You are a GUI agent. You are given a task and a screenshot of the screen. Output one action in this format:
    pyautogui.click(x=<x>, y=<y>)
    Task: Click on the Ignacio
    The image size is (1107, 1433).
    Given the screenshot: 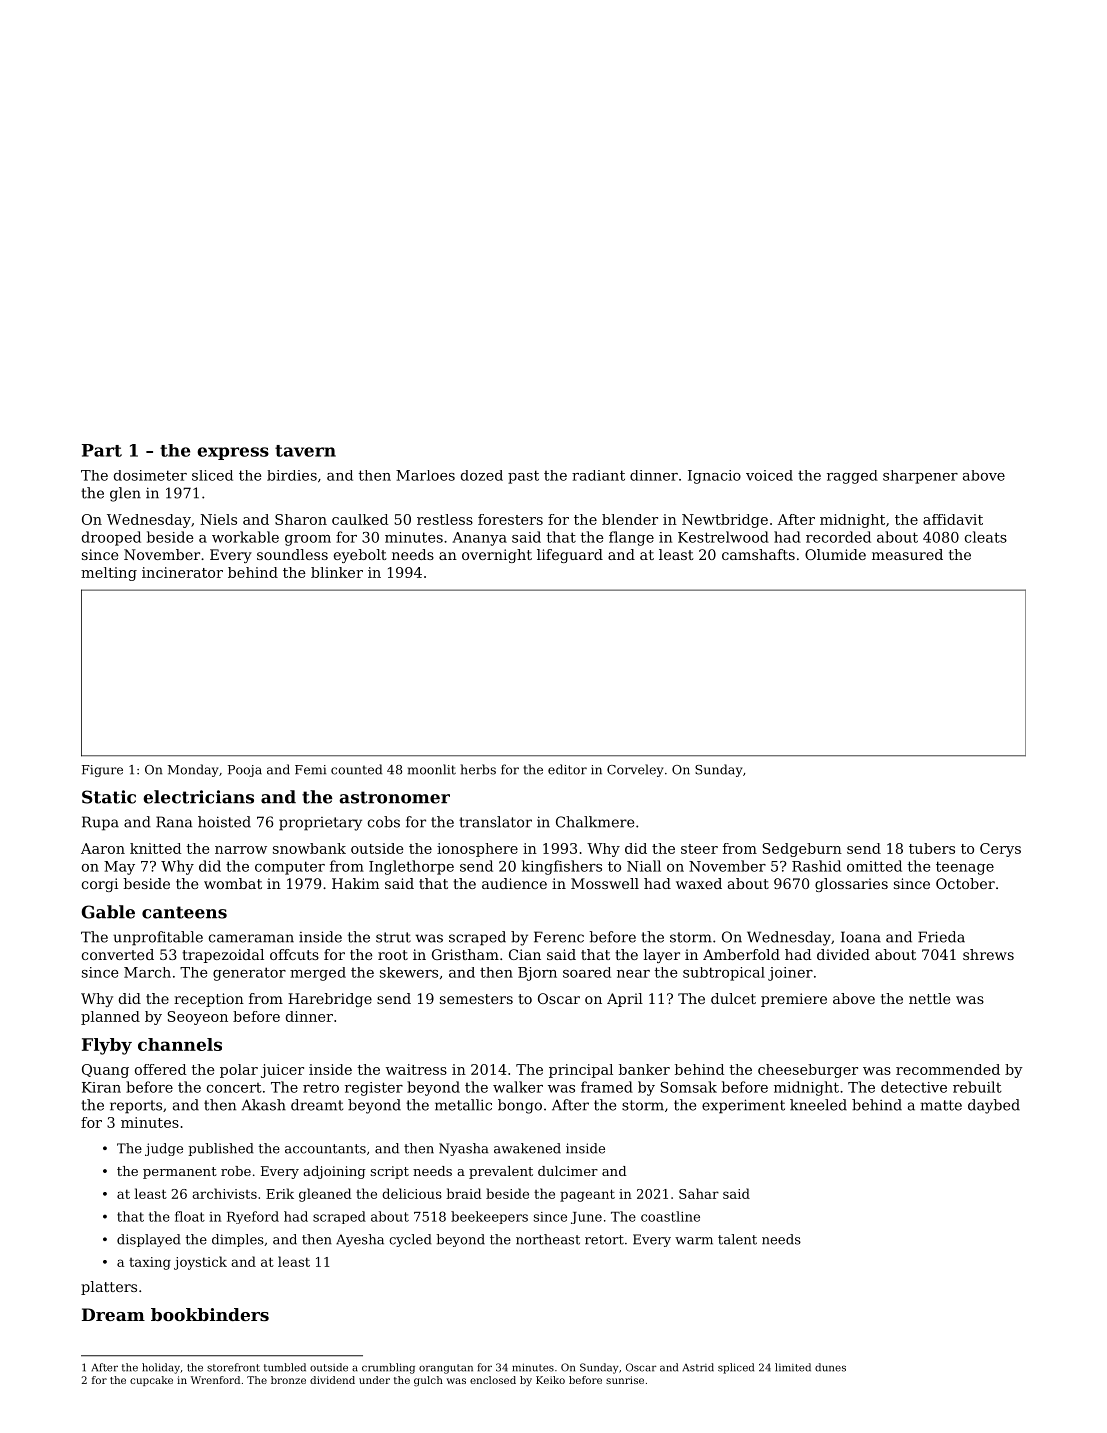 What is the action you would take?
    pyautogui.click(x=714, y=477)
